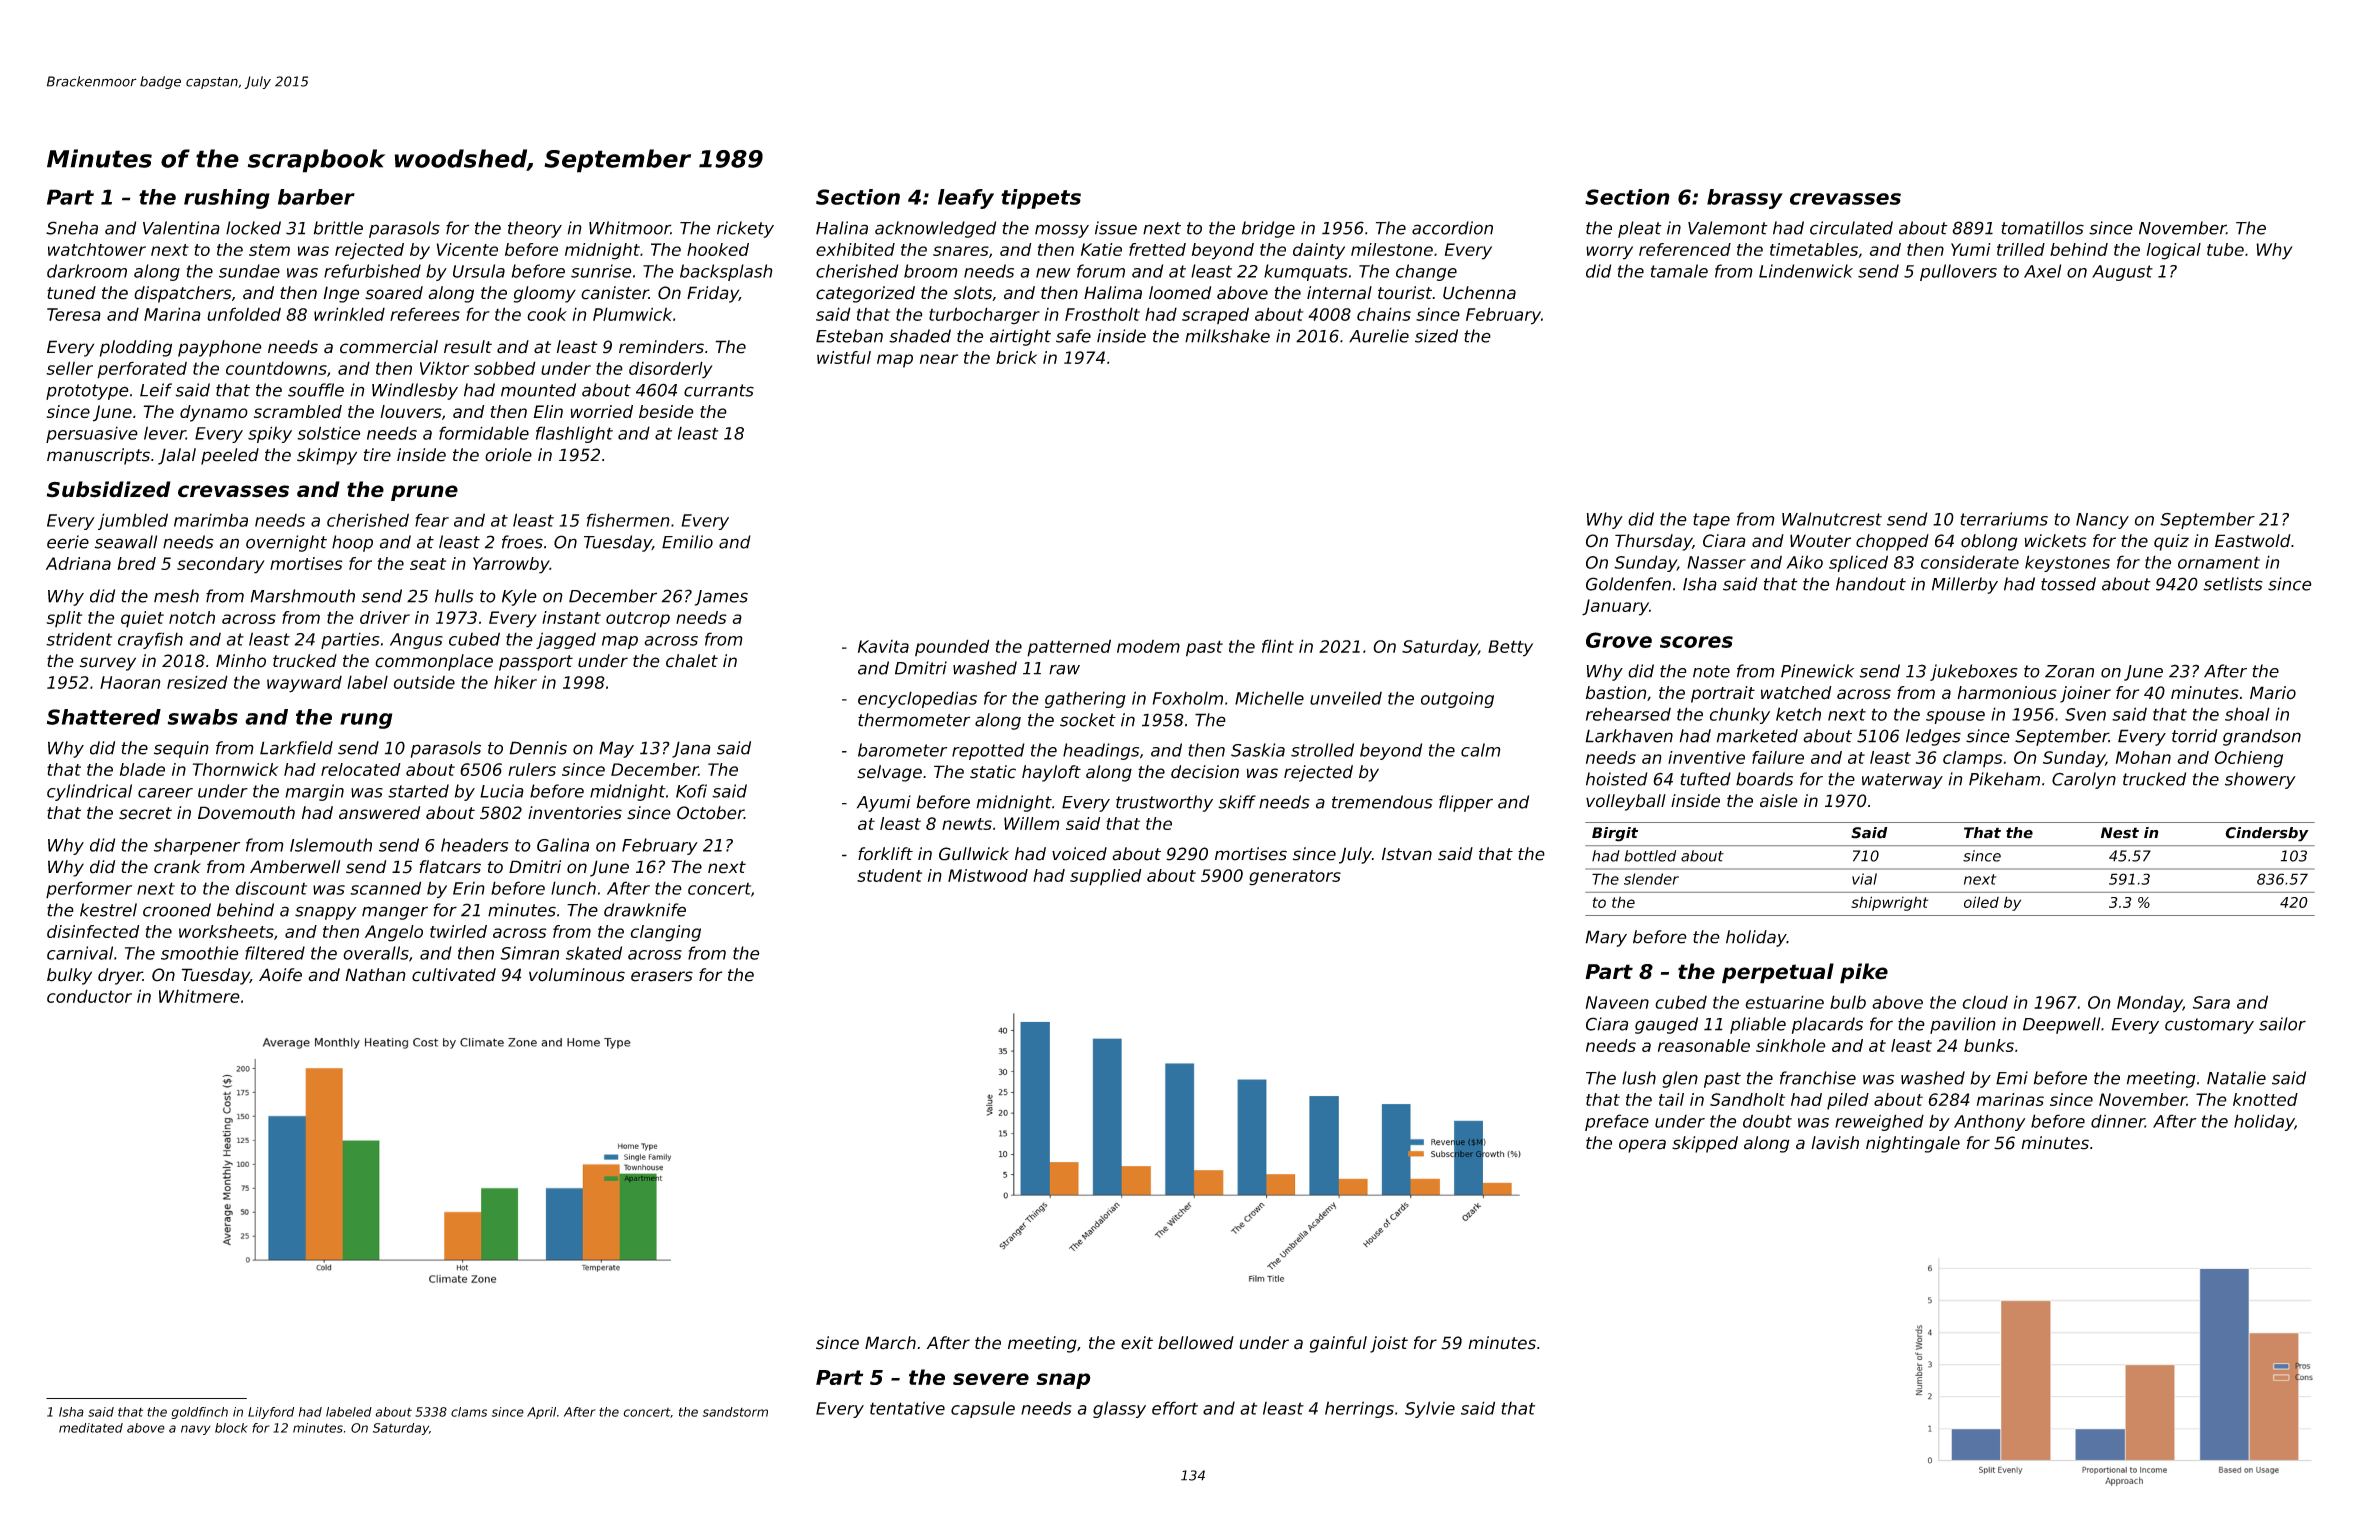 The width and height of the screenshot is (2361, 1528). I want to click on Whitmoor, so click(630, 228).
